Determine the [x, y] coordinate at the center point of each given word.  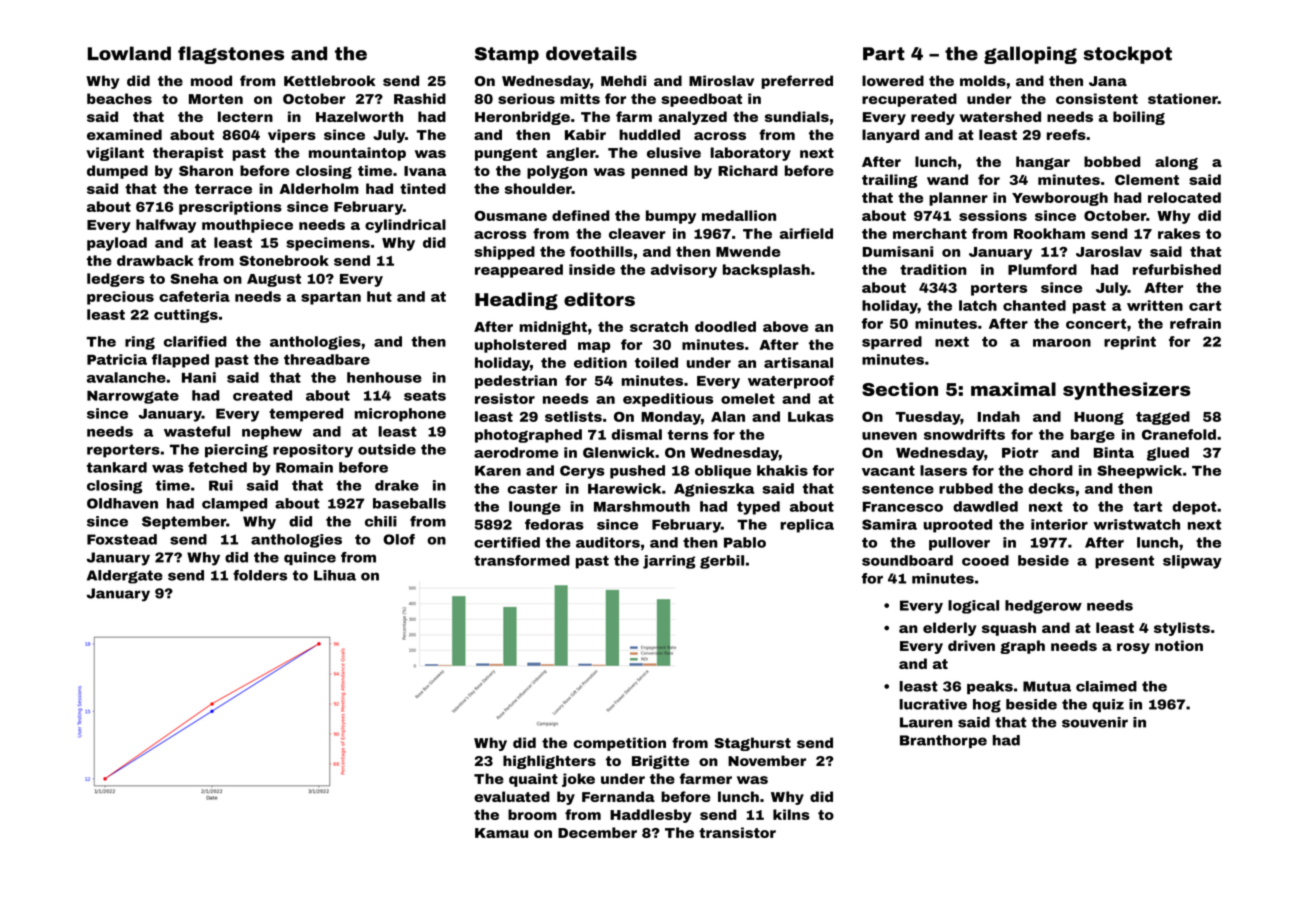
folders [260, 575]
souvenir [1095, 722]
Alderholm [319, 188]
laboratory [750, 154]
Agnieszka [714, 490]
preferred [797, 82]
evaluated [512, 796]
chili [381, 521]
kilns [791, 814]
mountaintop [357, 154]
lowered [893, 80]
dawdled [985, 506]
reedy [933, 118]
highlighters [549, 762]
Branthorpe [943, 741]
